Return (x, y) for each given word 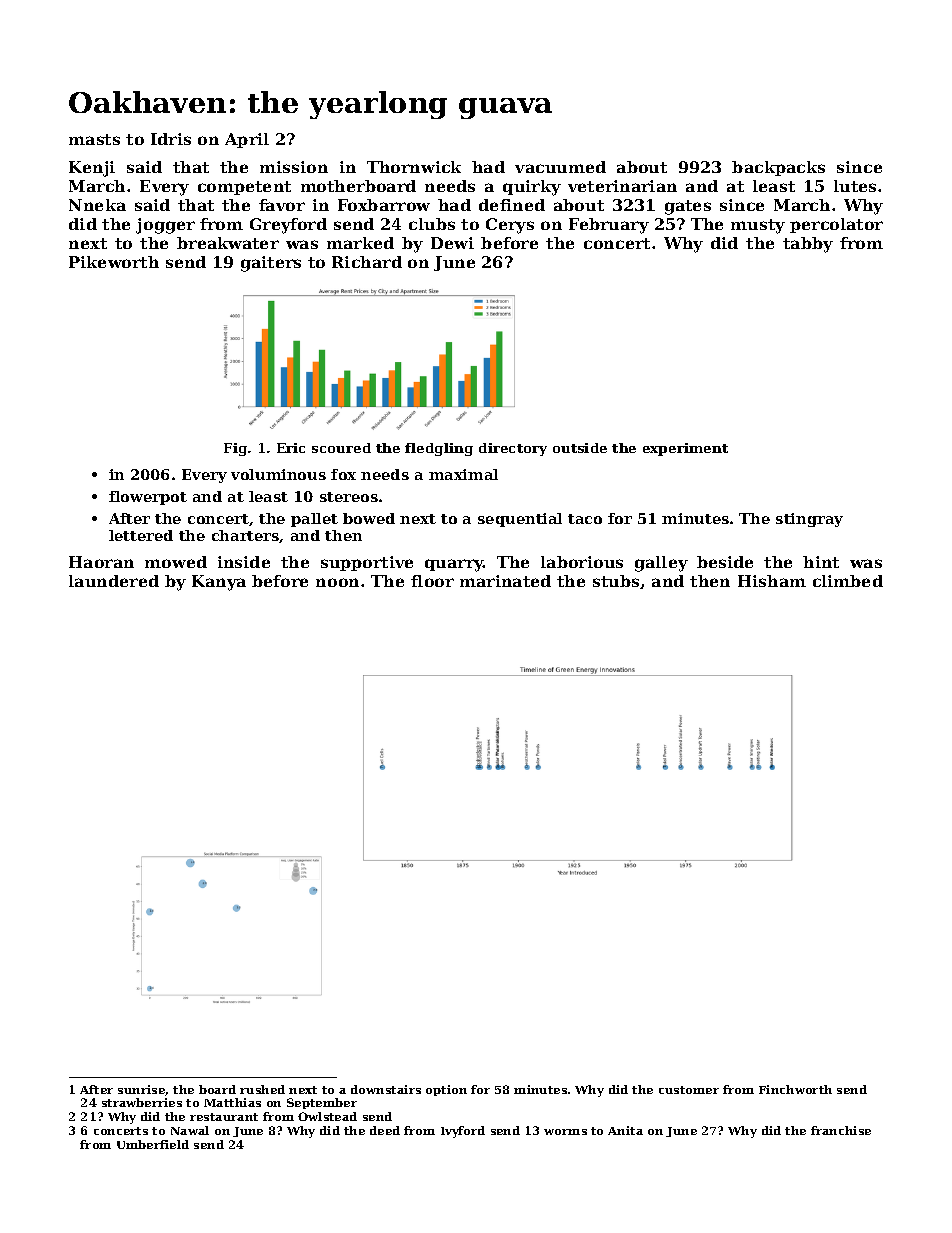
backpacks (778, 168)
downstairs (386, 1089)
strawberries (142, 1102)
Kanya (219, 583)
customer (689, 1090)
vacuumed (560, 167)
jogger (165, 226)
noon (337, 582)
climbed (848, 581)
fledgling (439, 449)
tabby (808, 245)
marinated (505, 581)
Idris (171, 139)
